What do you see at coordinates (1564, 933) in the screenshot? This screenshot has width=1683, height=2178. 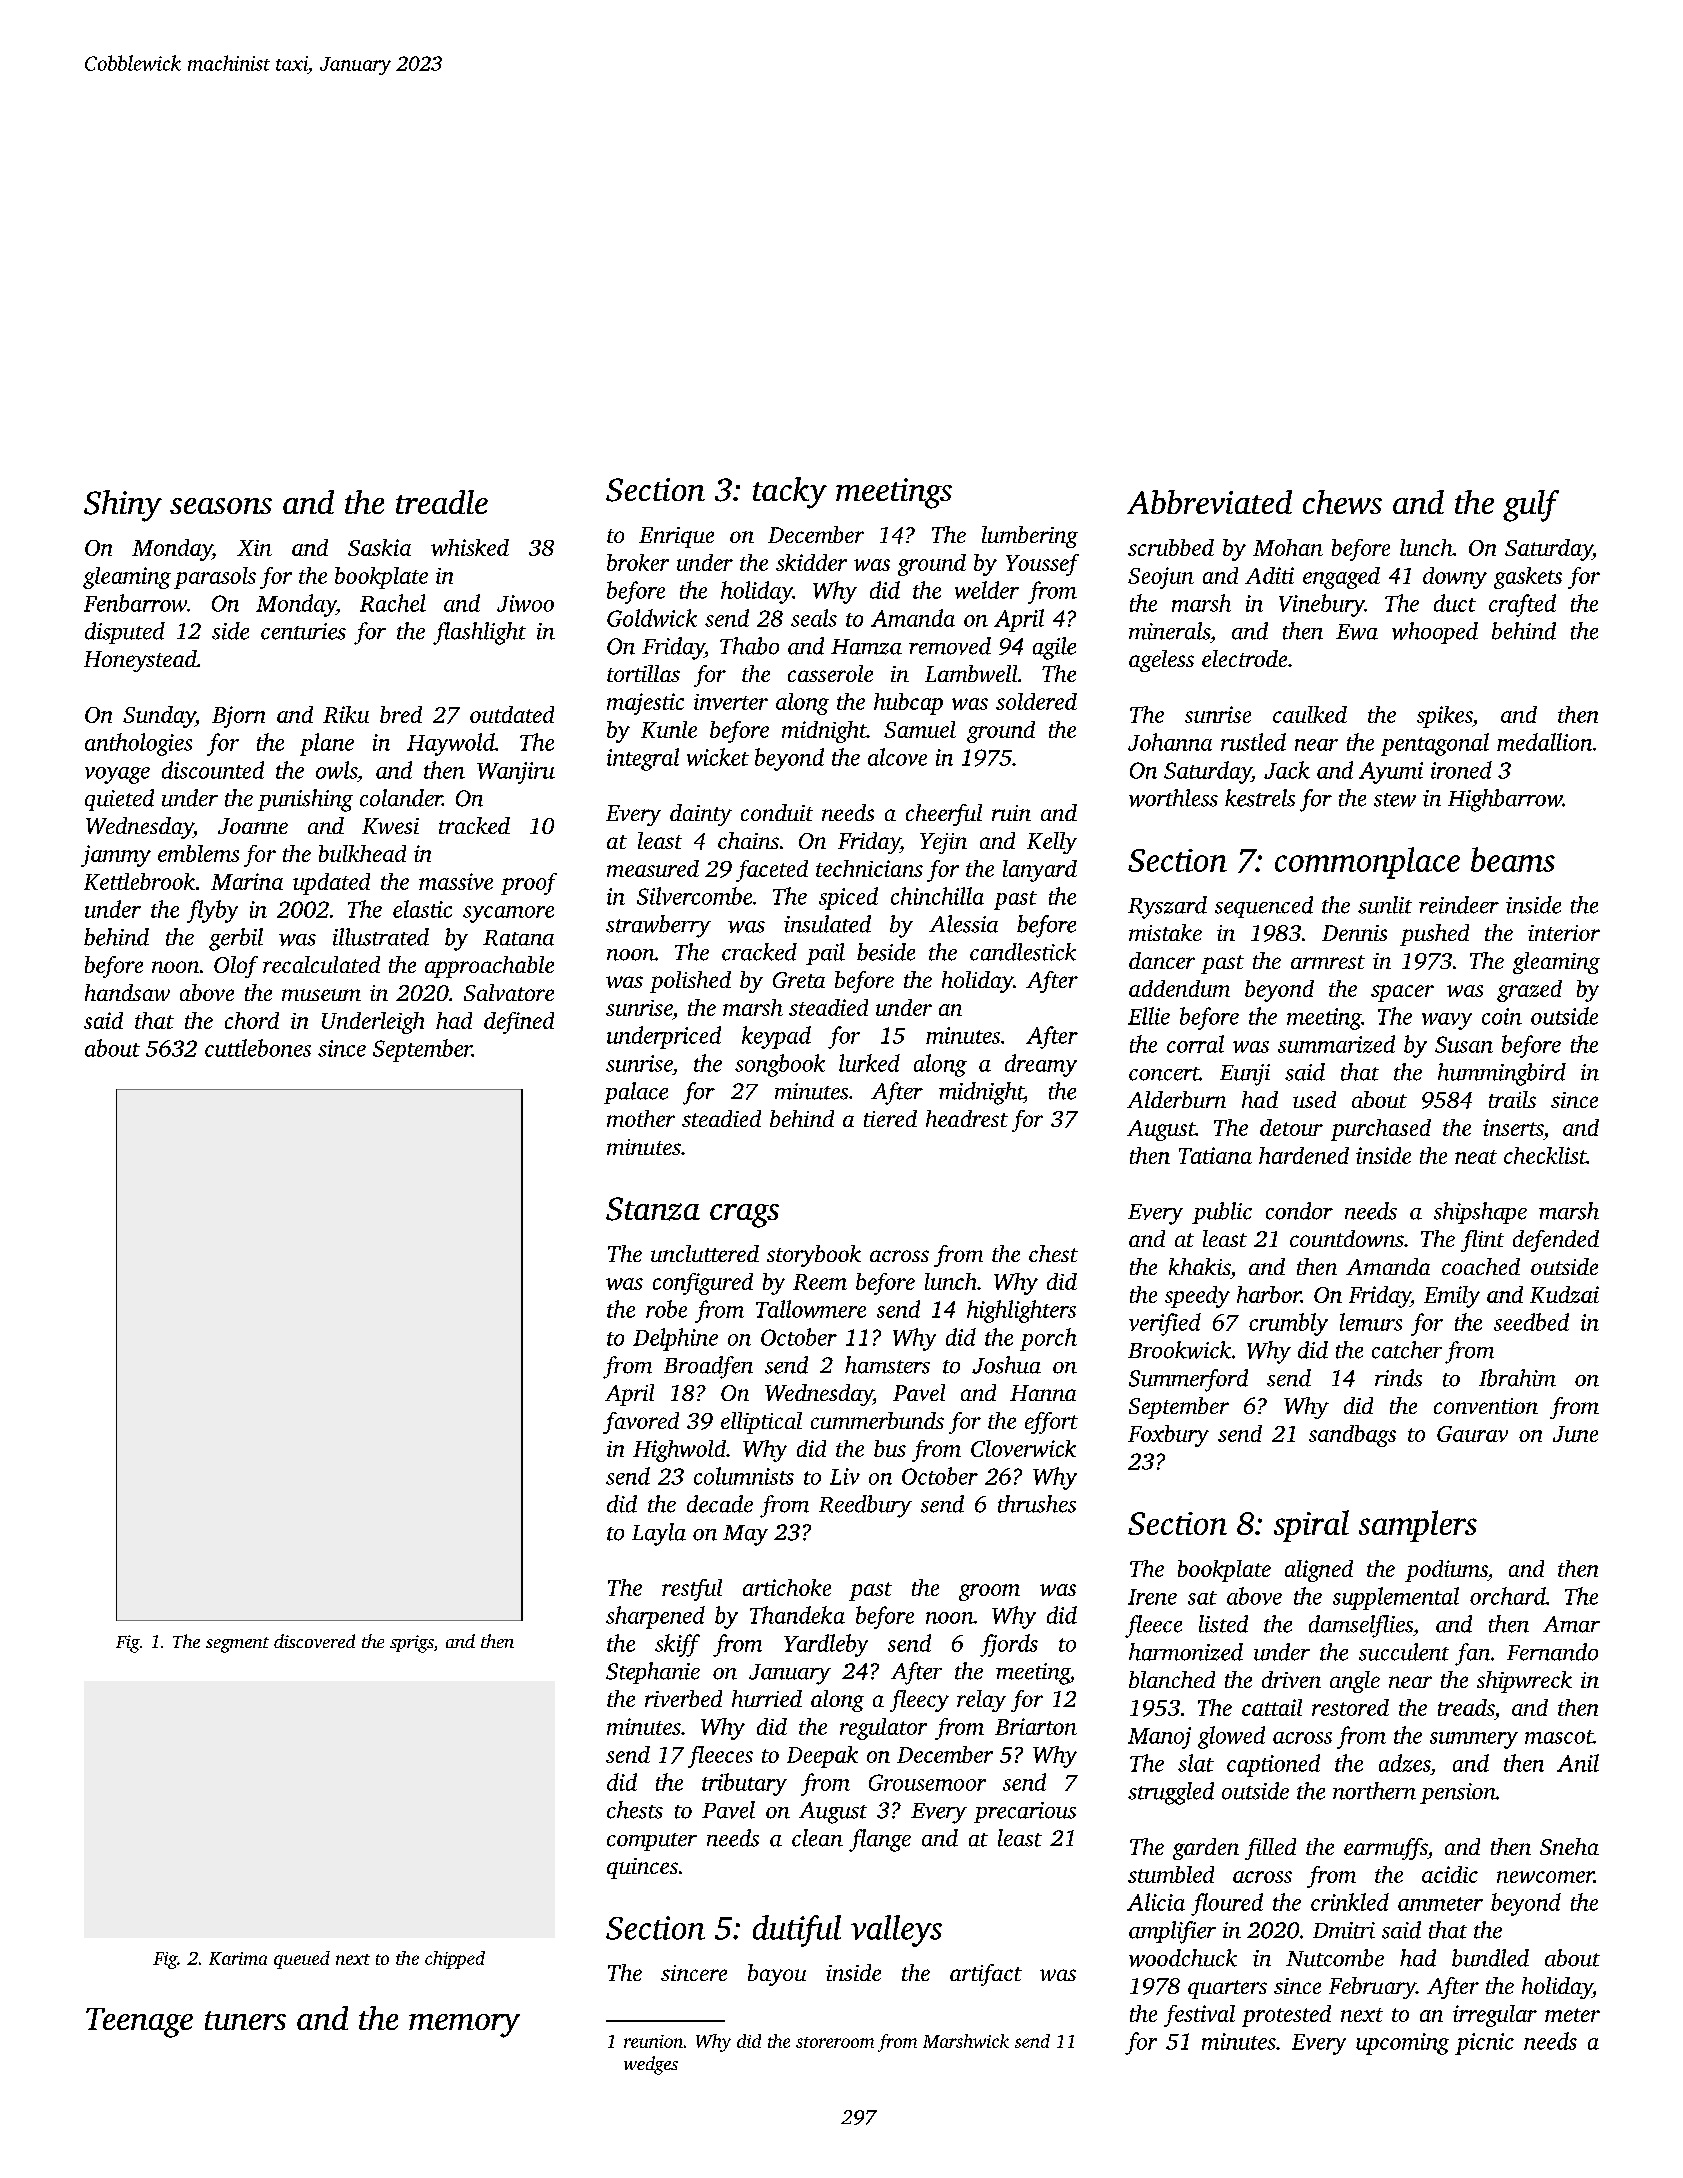 I see `interior` at bounding box center [1564, 933].
